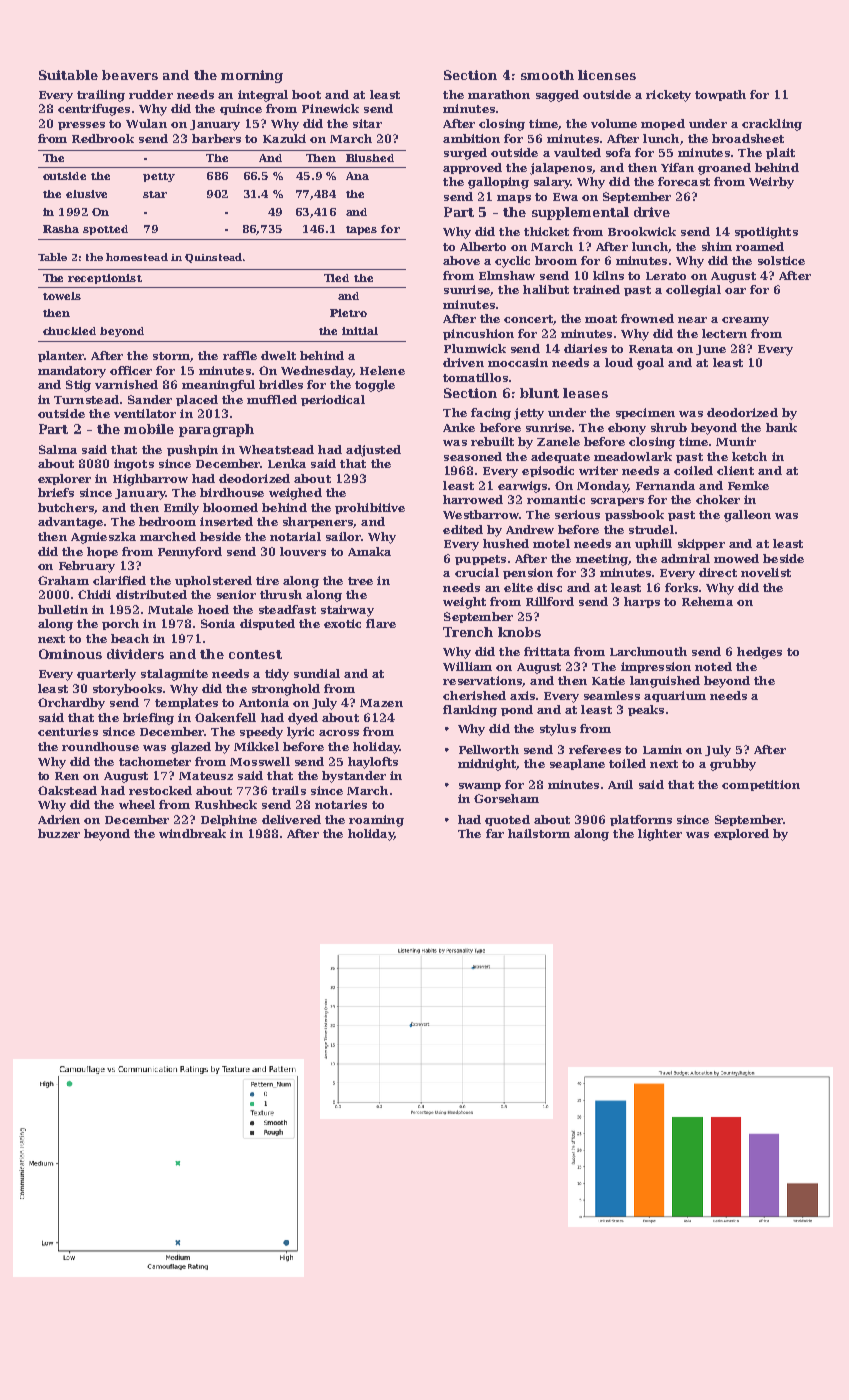 The height and width of the screenshot is (1400, 849). I want to click on marathon, so click(499, 94).
